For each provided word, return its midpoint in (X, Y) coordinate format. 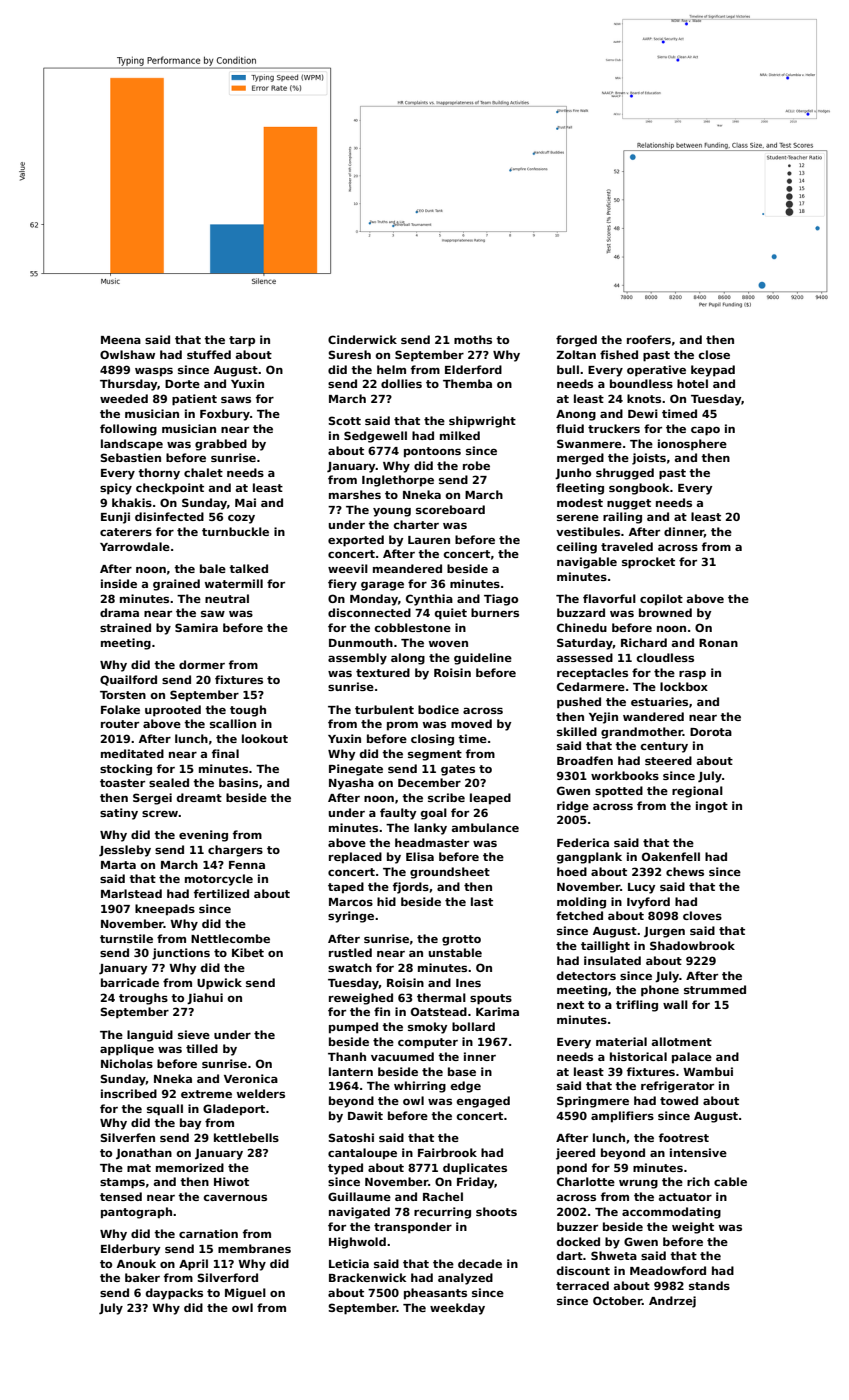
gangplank (589, 858)
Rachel (443, 1196)
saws (236, 399)
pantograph (136, 1213)
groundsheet (450, 873)
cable (730, 1181)
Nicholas (127, 1063)
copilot (661, 600)
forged (576, 341)
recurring (442, 1213)
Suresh (349, 354)
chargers (235, 851)
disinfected (169, 516)
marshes (355, 494)
